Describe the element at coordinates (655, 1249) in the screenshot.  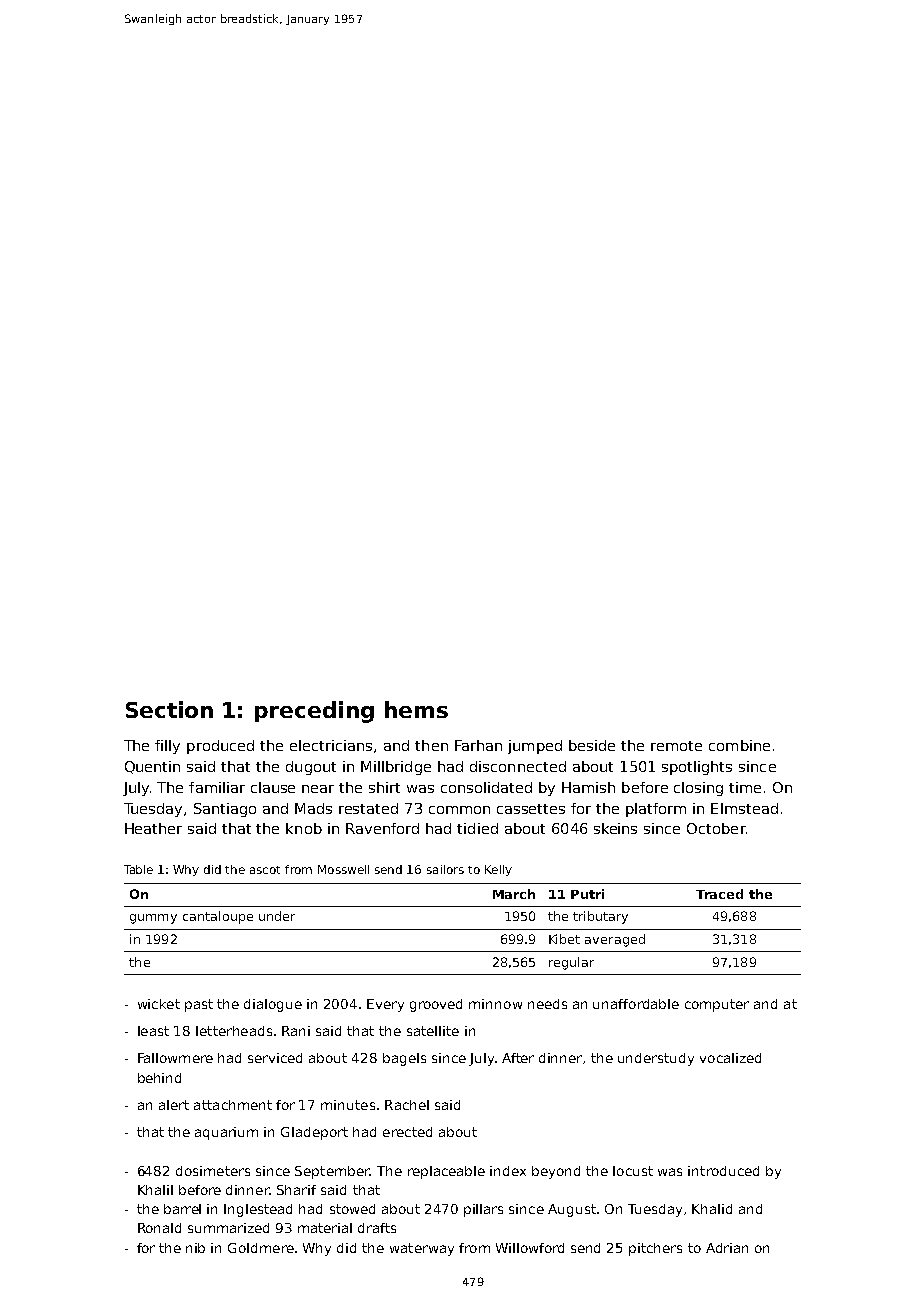
I see `pitchers` at that location.
